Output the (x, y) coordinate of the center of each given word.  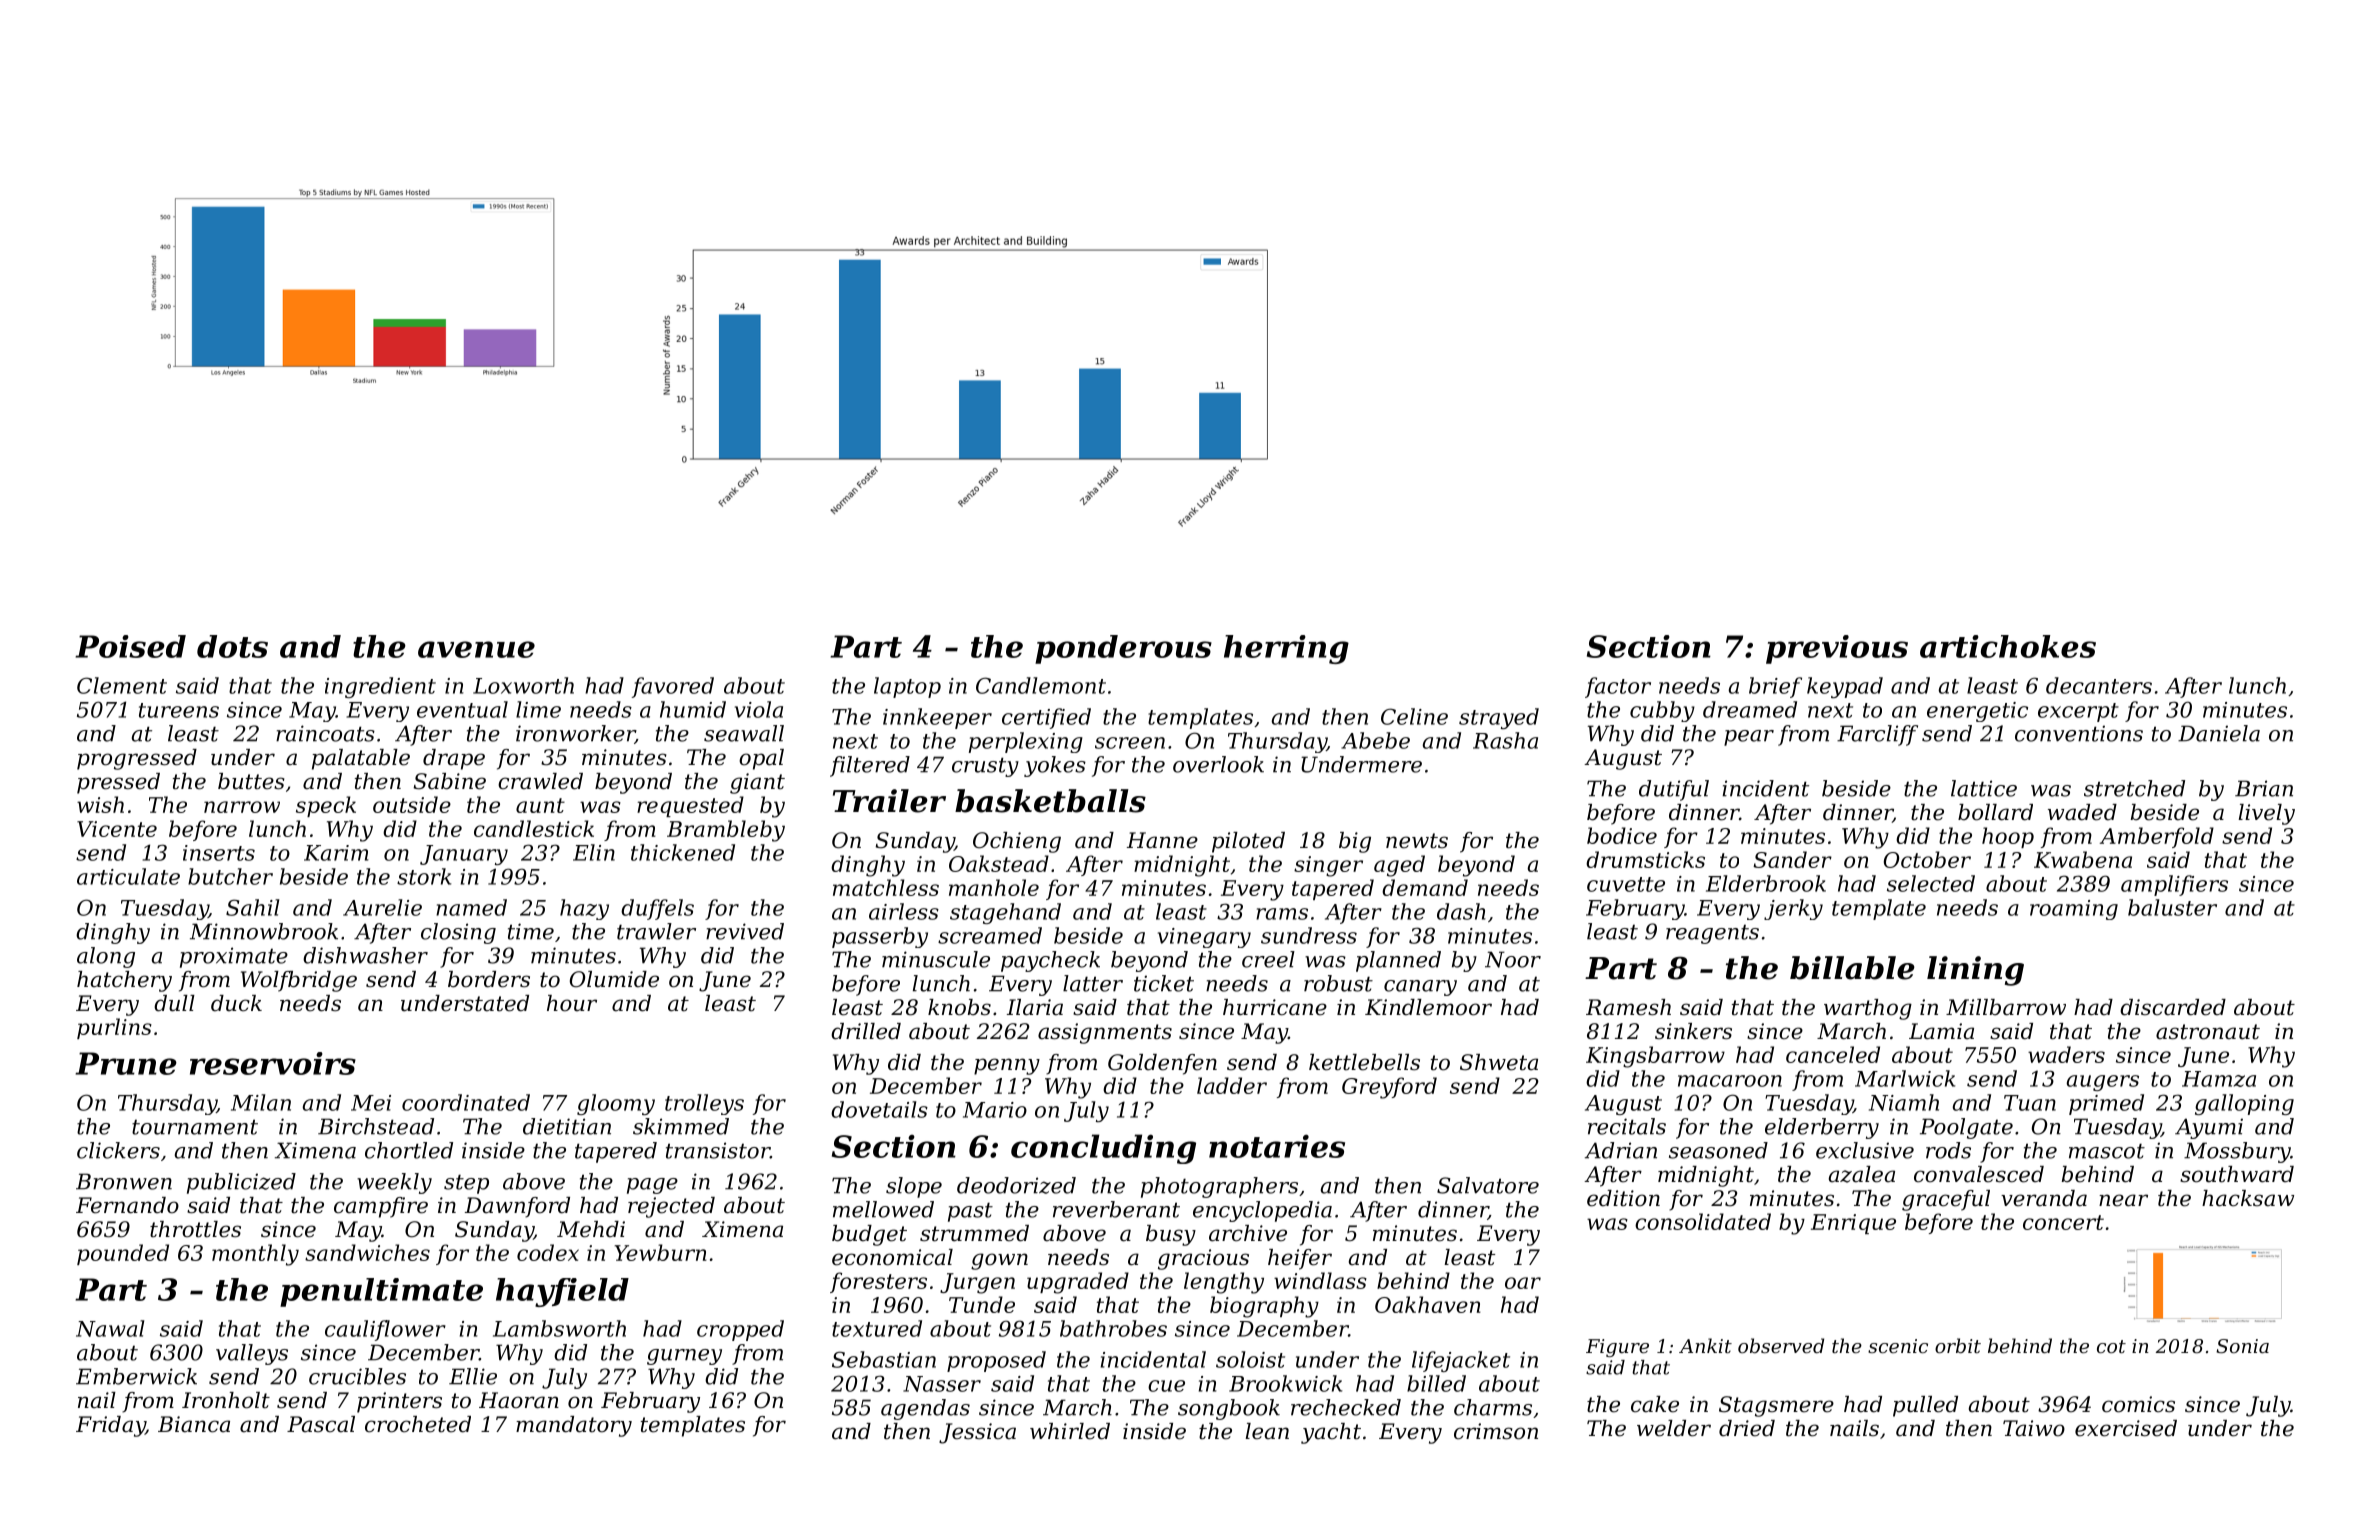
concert (2063, 1222)
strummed (974, 1233)
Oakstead (999, 863)
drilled (866, 1031)
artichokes (2008, 646)
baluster (2172, 907)
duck (236, 1003)
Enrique (1853, 1224)
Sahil (253, 907)
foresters (878, 1282)
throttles (195, 1229)
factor (1618, 687)
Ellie (473, 1376)
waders (2066, 1054)
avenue (476, 649)
